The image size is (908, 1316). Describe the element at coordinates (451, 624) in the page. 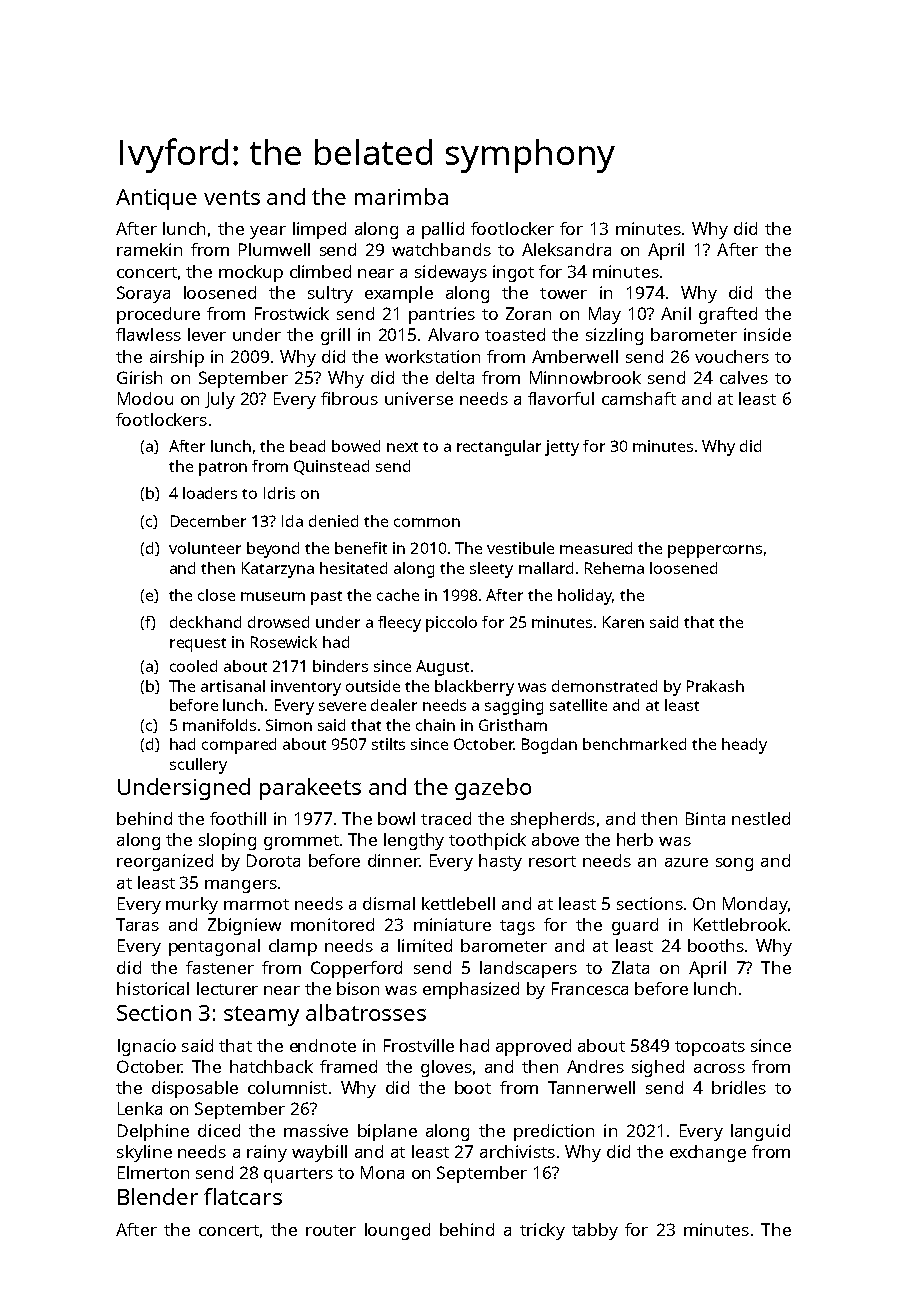

I see `piccolo` at that location.
